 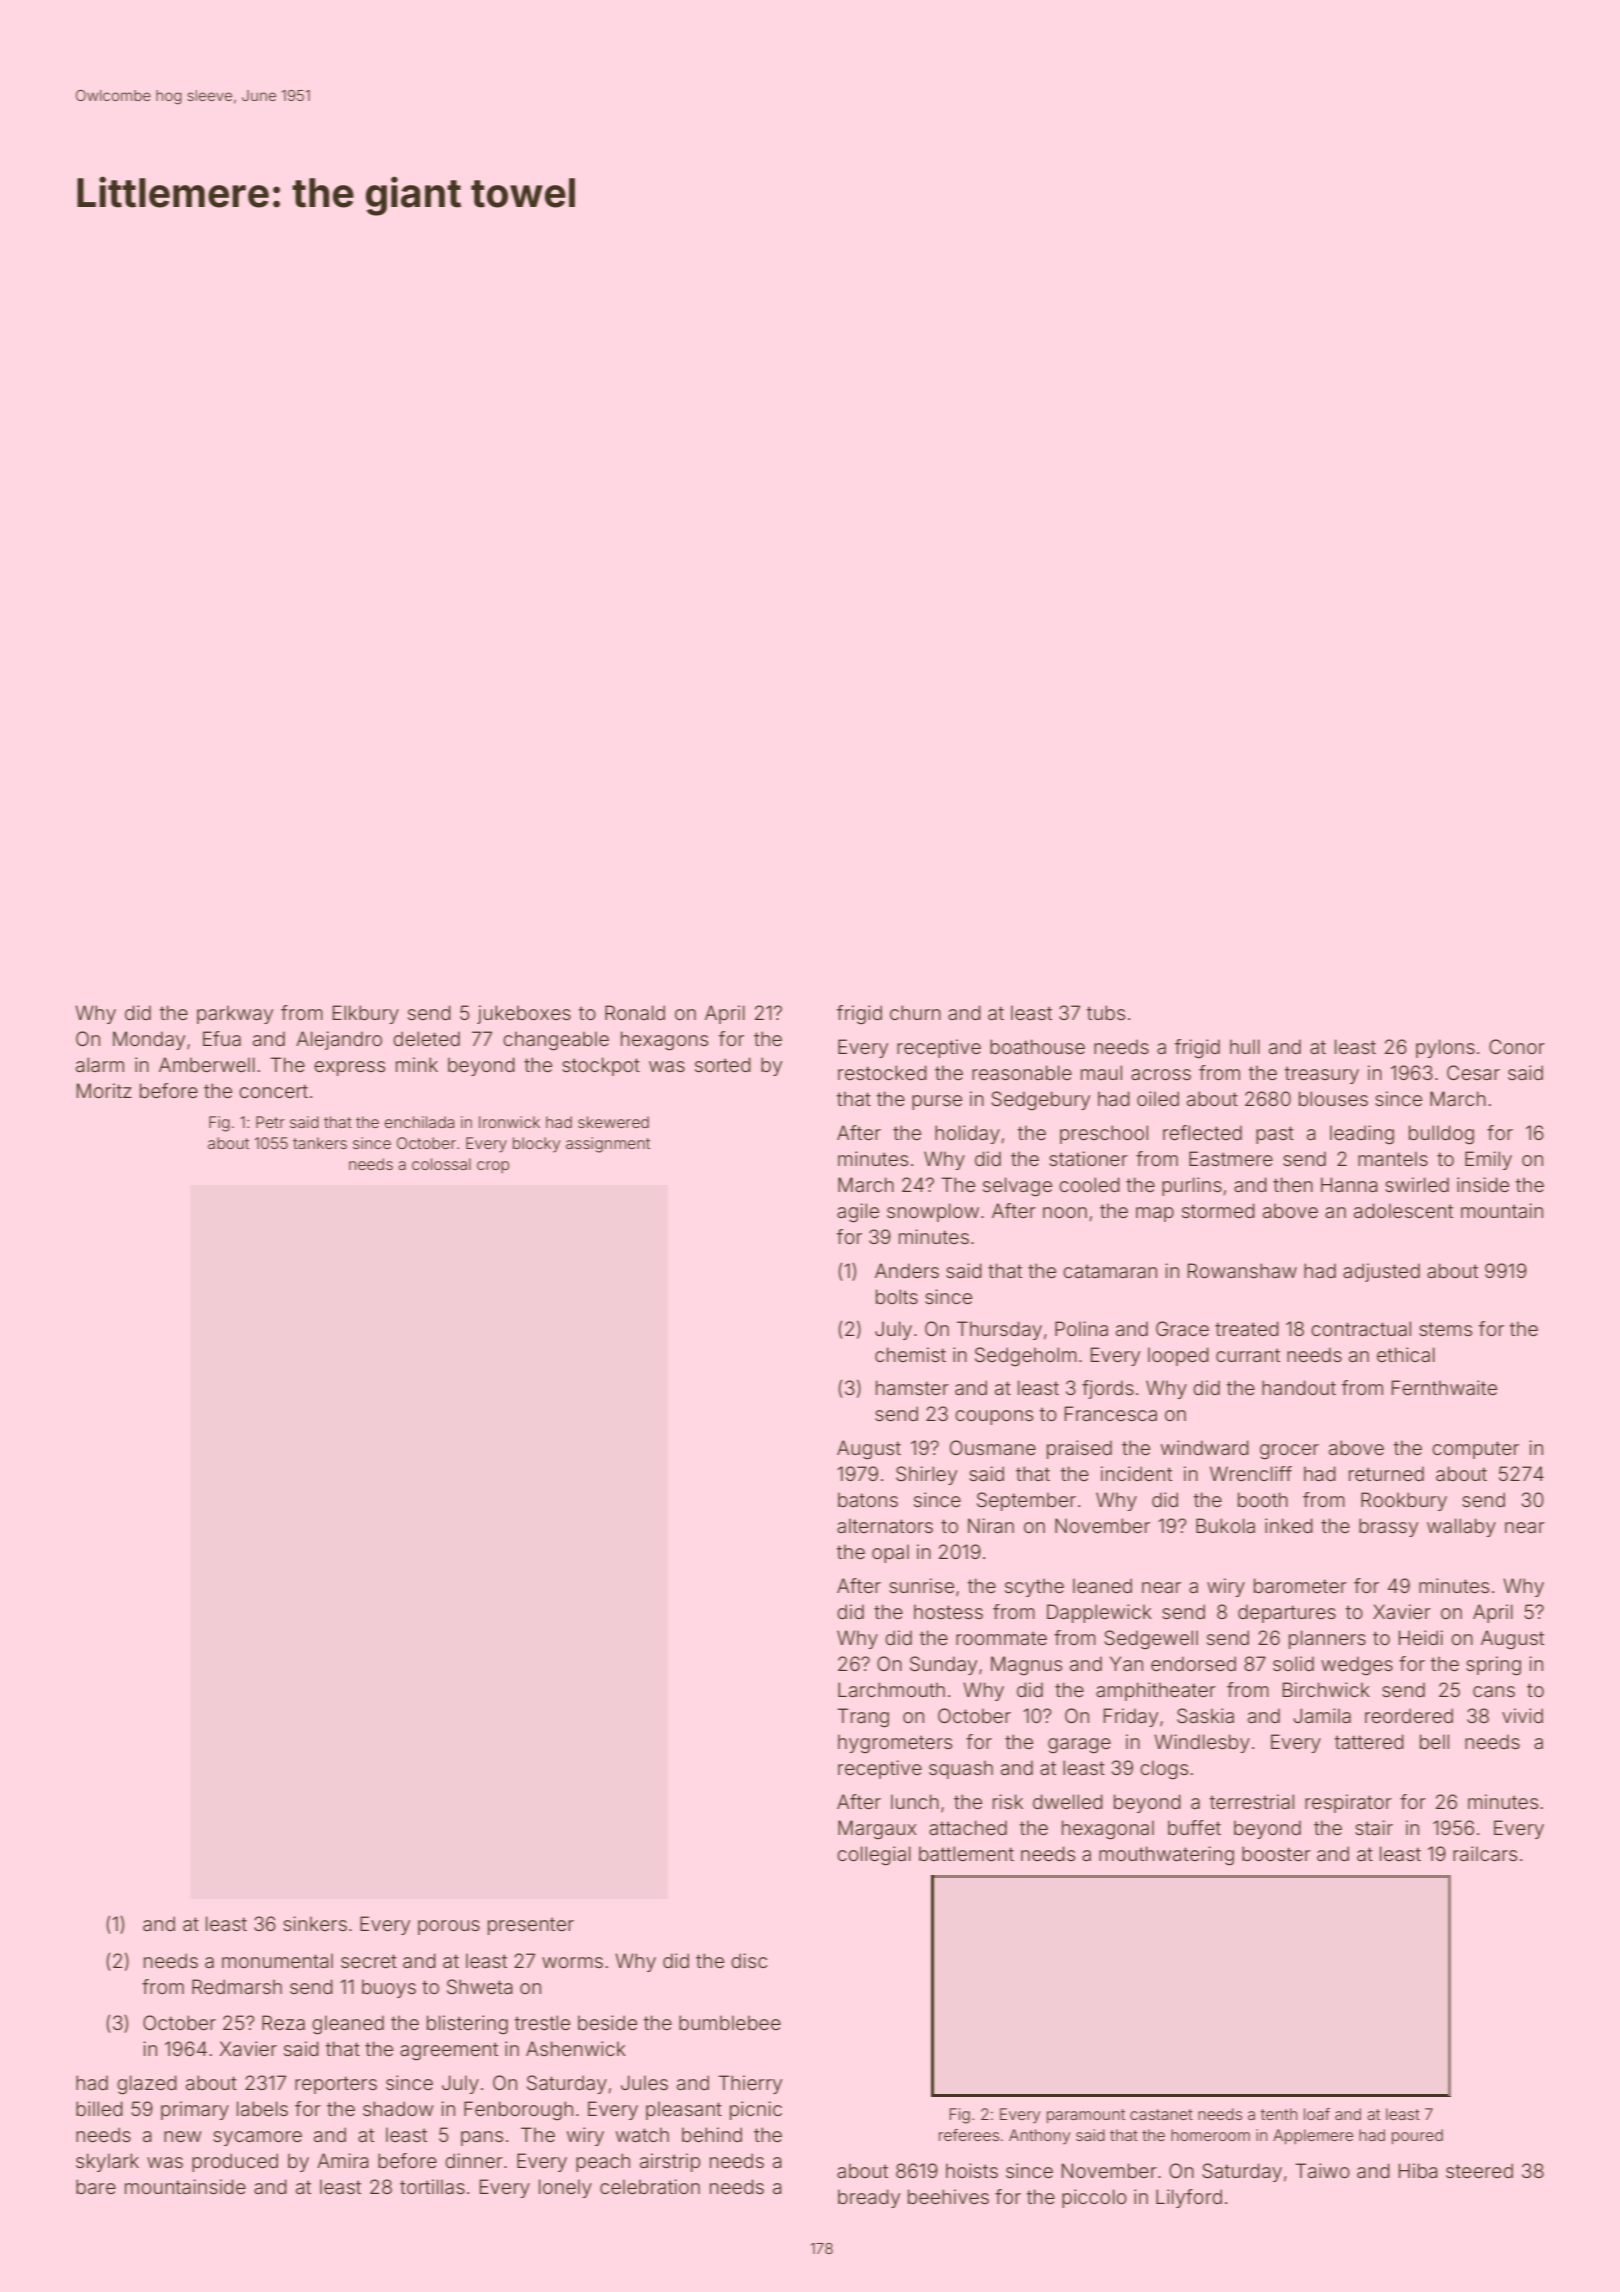 What do you see at coordinates (948, 2196) in the page?
I see `beehives` at bounding box center [948, 2196].
